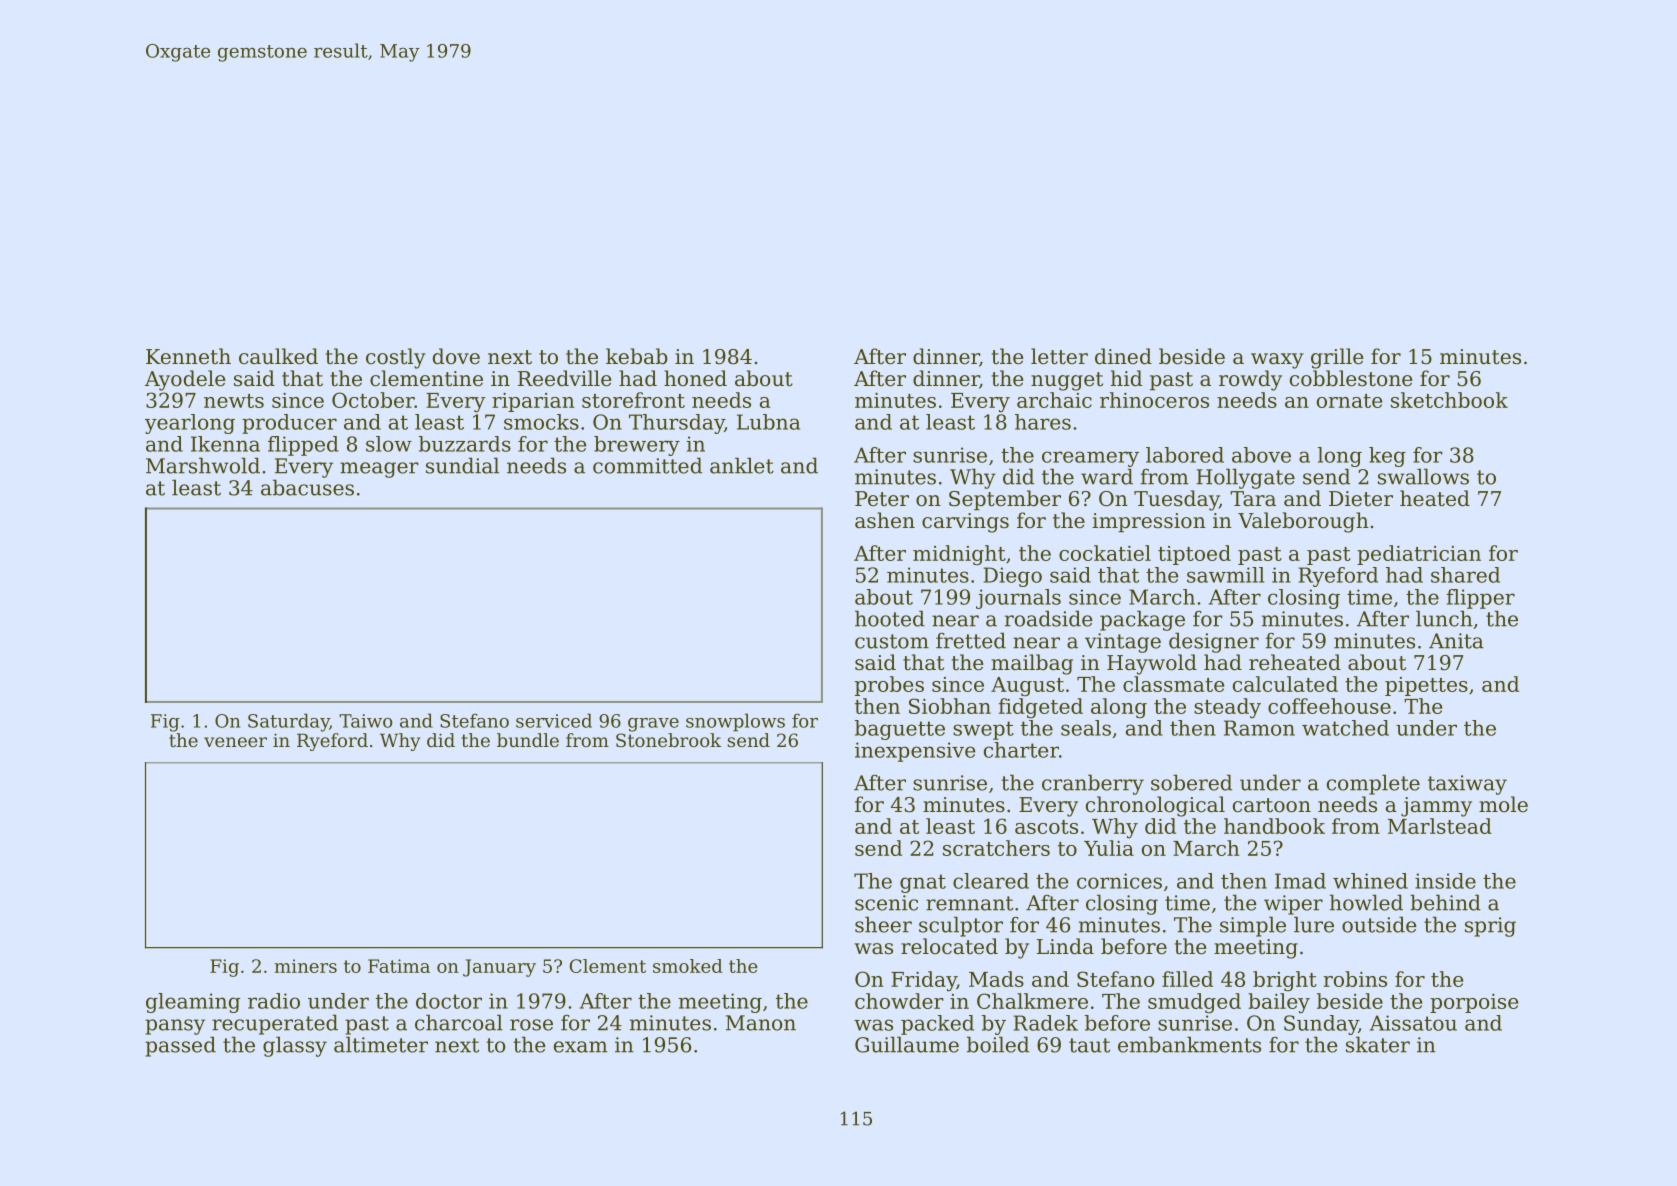 Image resolution: width=1677 pixels, height=1186 pixels. What do you see at coordinates (1059, 356) in the image?
I see `letter` at bounding box center [1059, 356].
